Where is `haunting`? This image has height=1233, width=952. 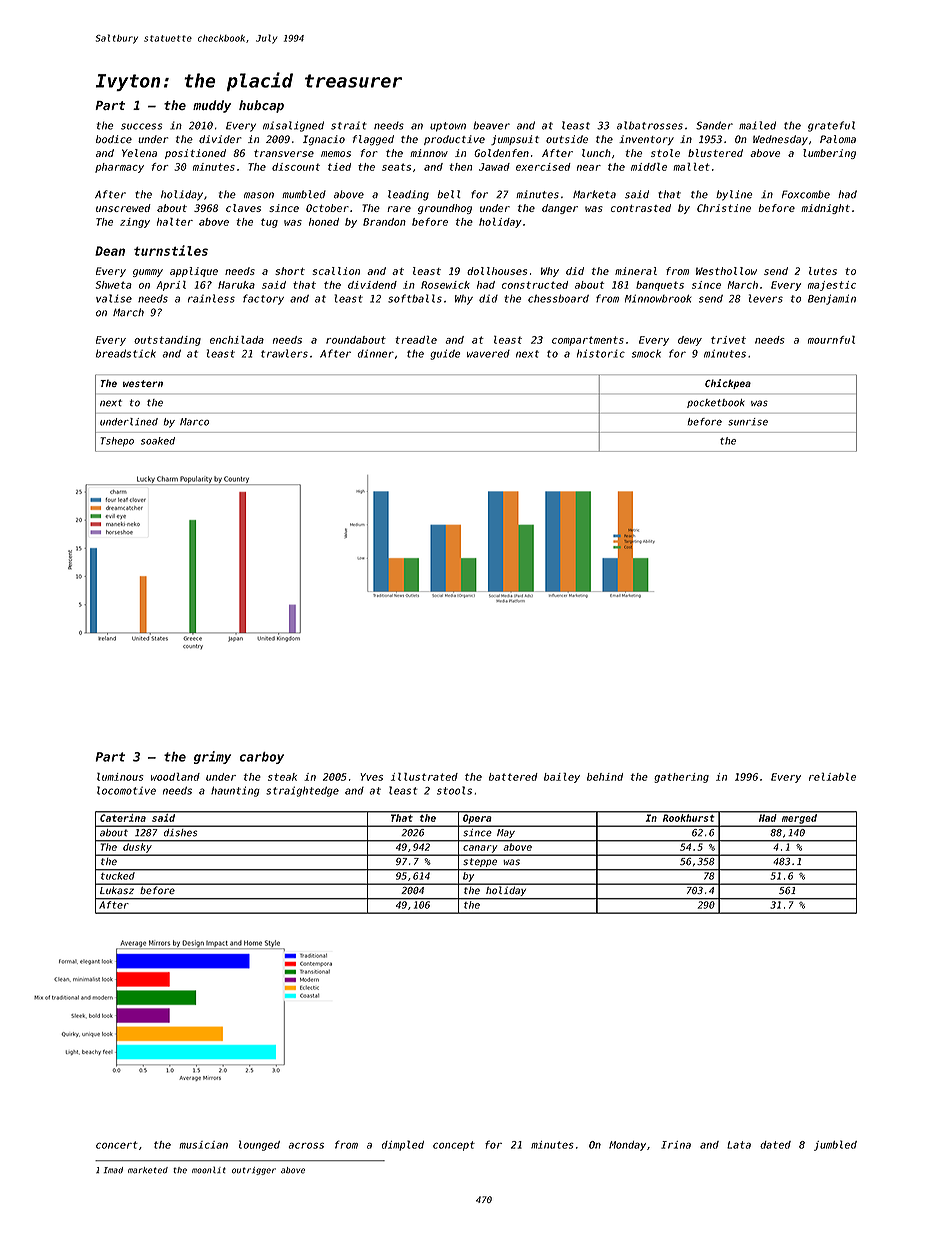
haunting is located at coordinates (235, 791).
